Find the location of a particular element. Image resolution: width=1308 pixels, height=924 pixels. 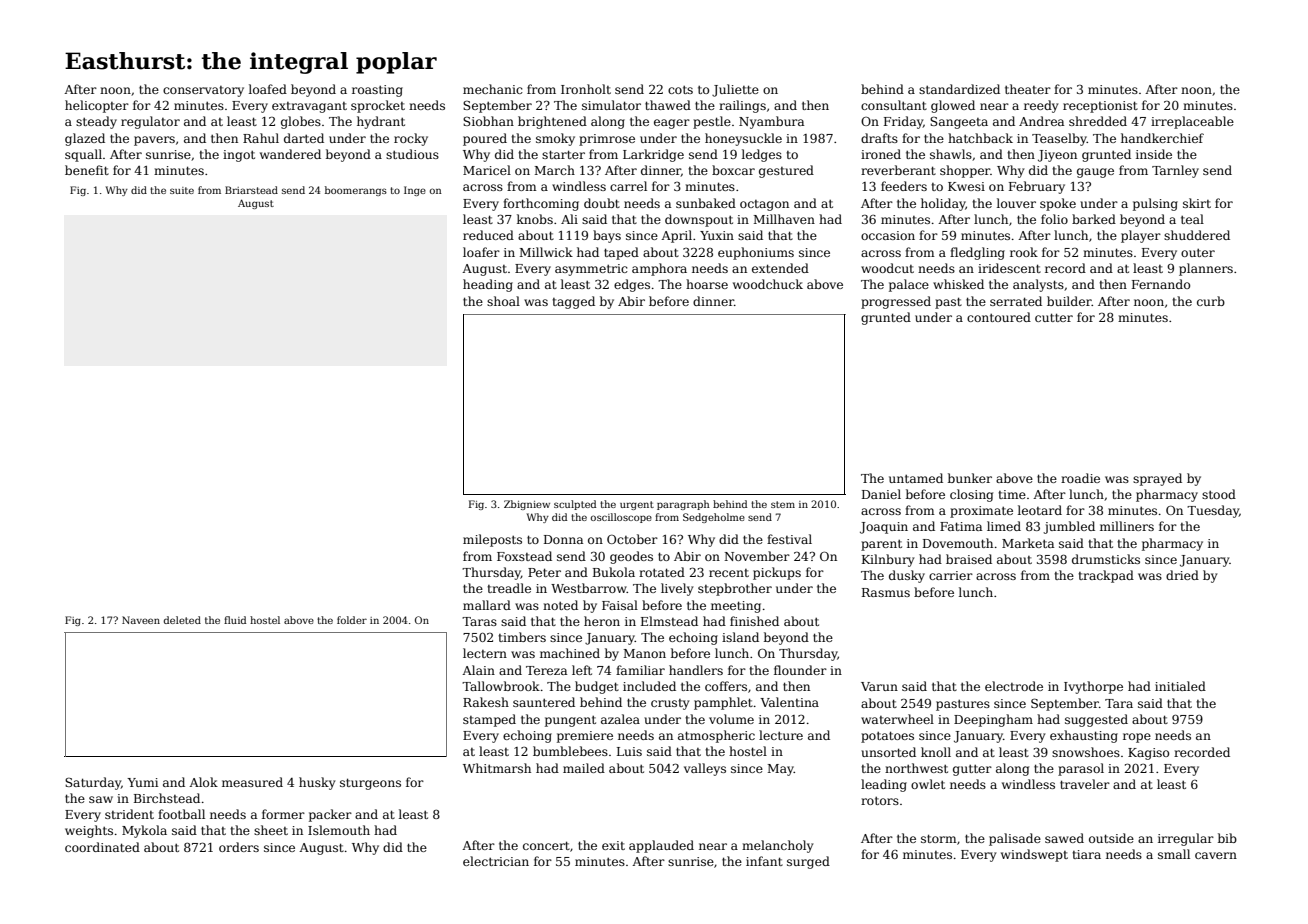

Inge is located at coordinates (415, 191).
